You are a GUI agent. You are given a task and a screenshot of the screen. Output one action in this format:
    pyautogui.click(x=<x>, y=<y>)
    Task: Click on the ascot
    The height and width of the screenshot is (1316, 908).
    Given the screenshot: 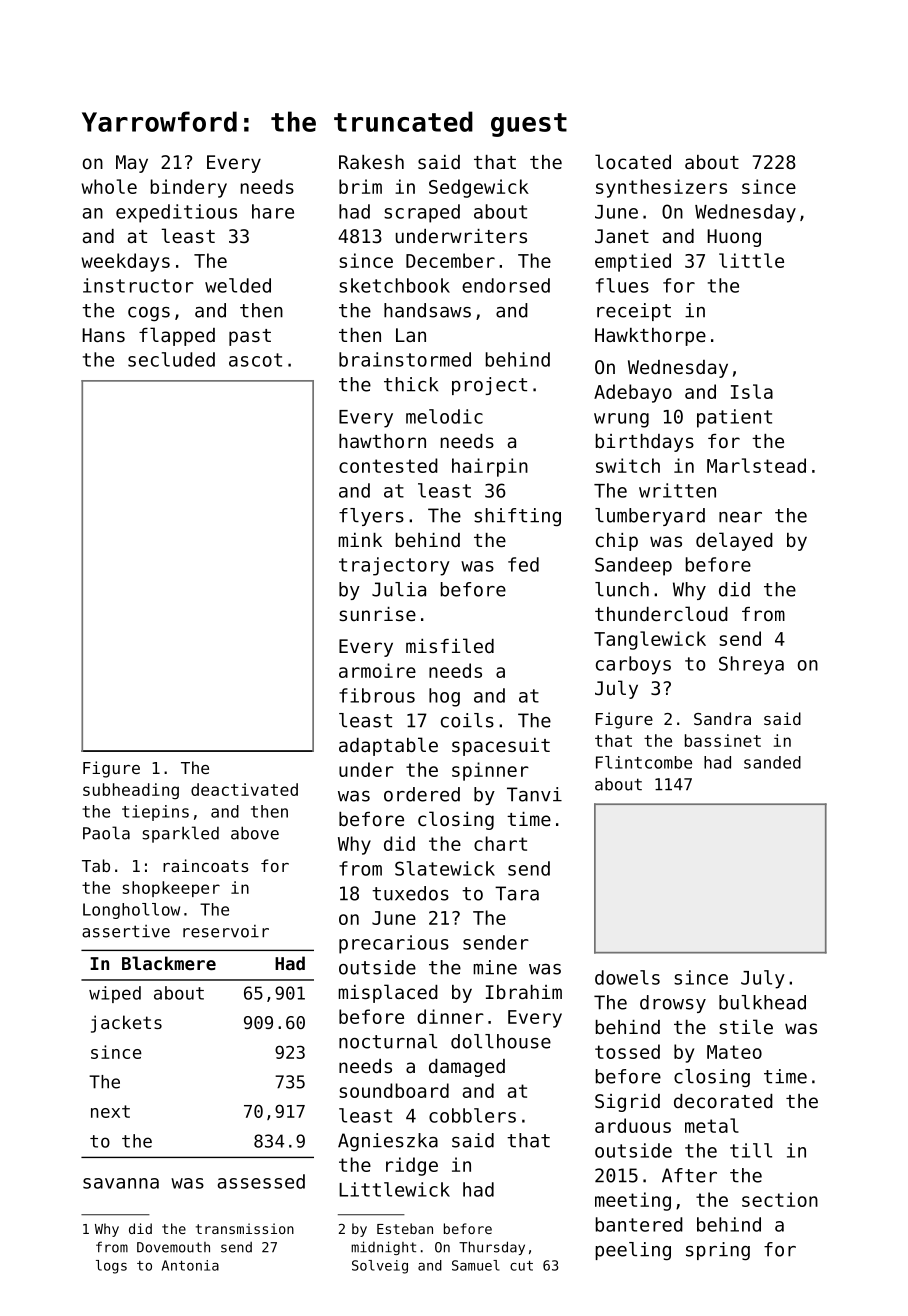 What is the action you would take?
    pyautogui.click(x=255, y=360)
